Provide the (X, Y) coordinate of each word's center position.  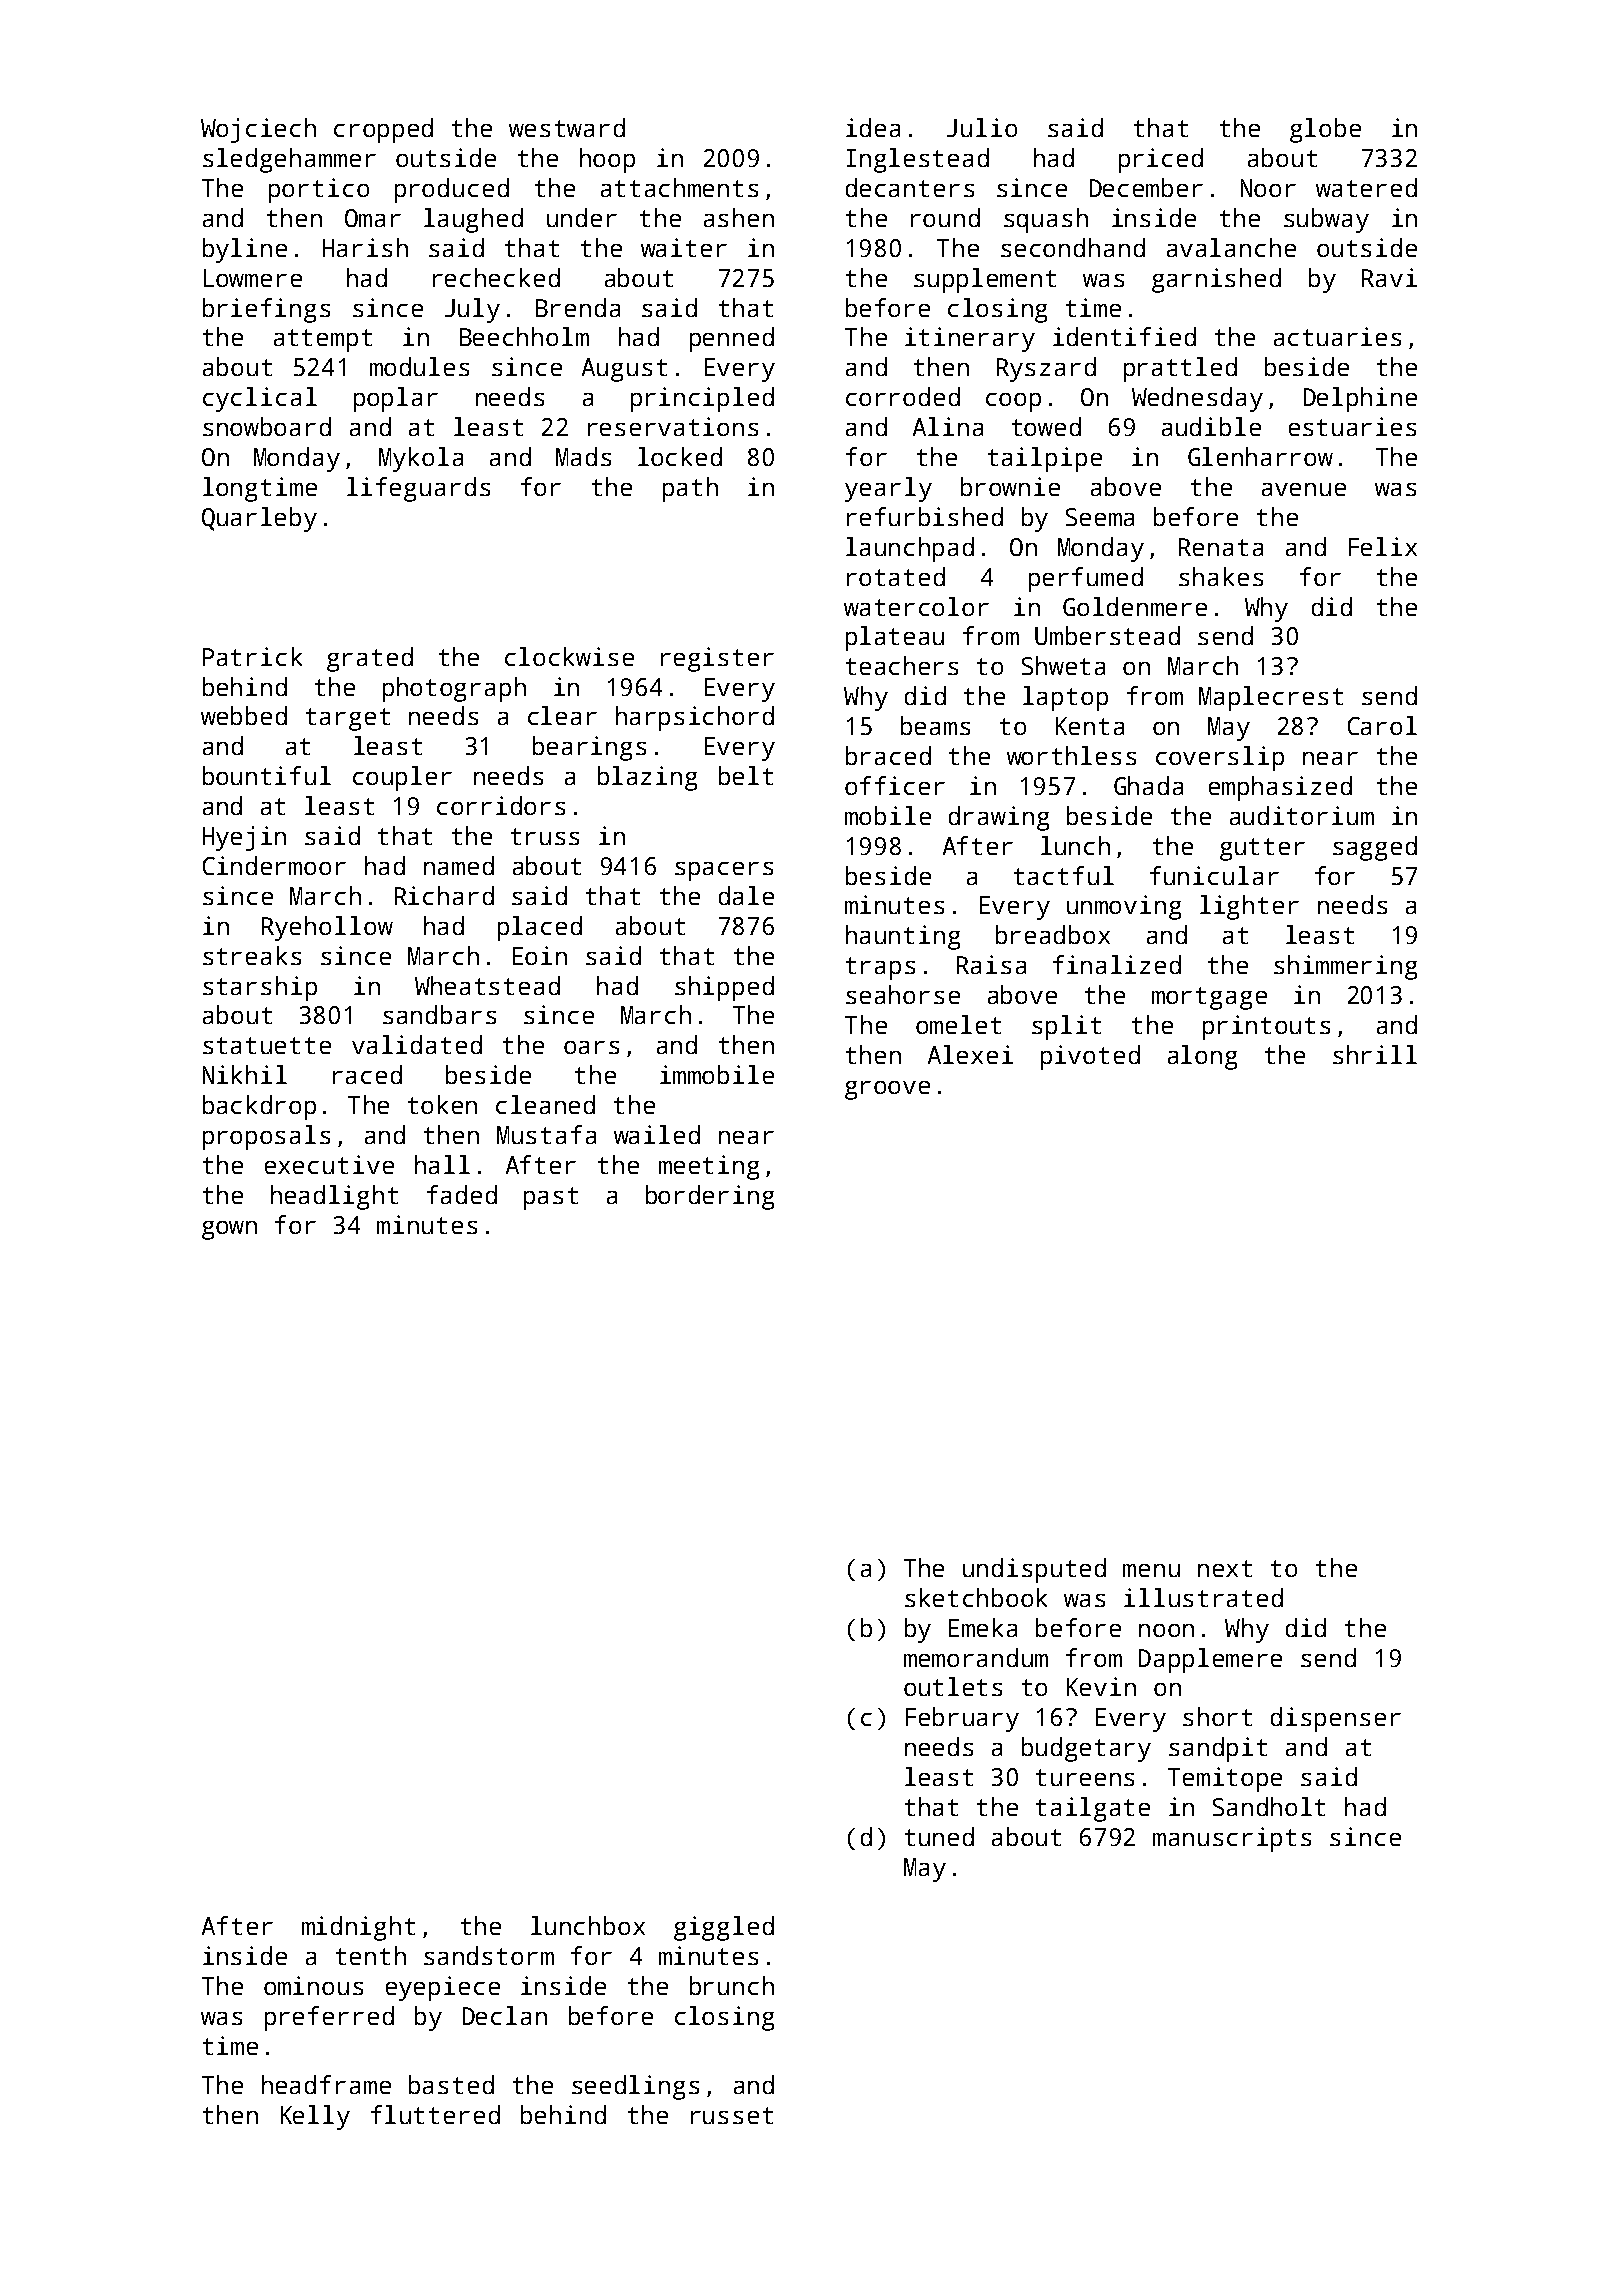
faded (462, 1194)
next (1225, 1568)
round (945, 217)
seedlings (635, 2087)
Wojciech (258, 130)
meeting (709, 1167)
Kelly (315, 2117)
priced (1161, 160)
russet (732, 2115)
